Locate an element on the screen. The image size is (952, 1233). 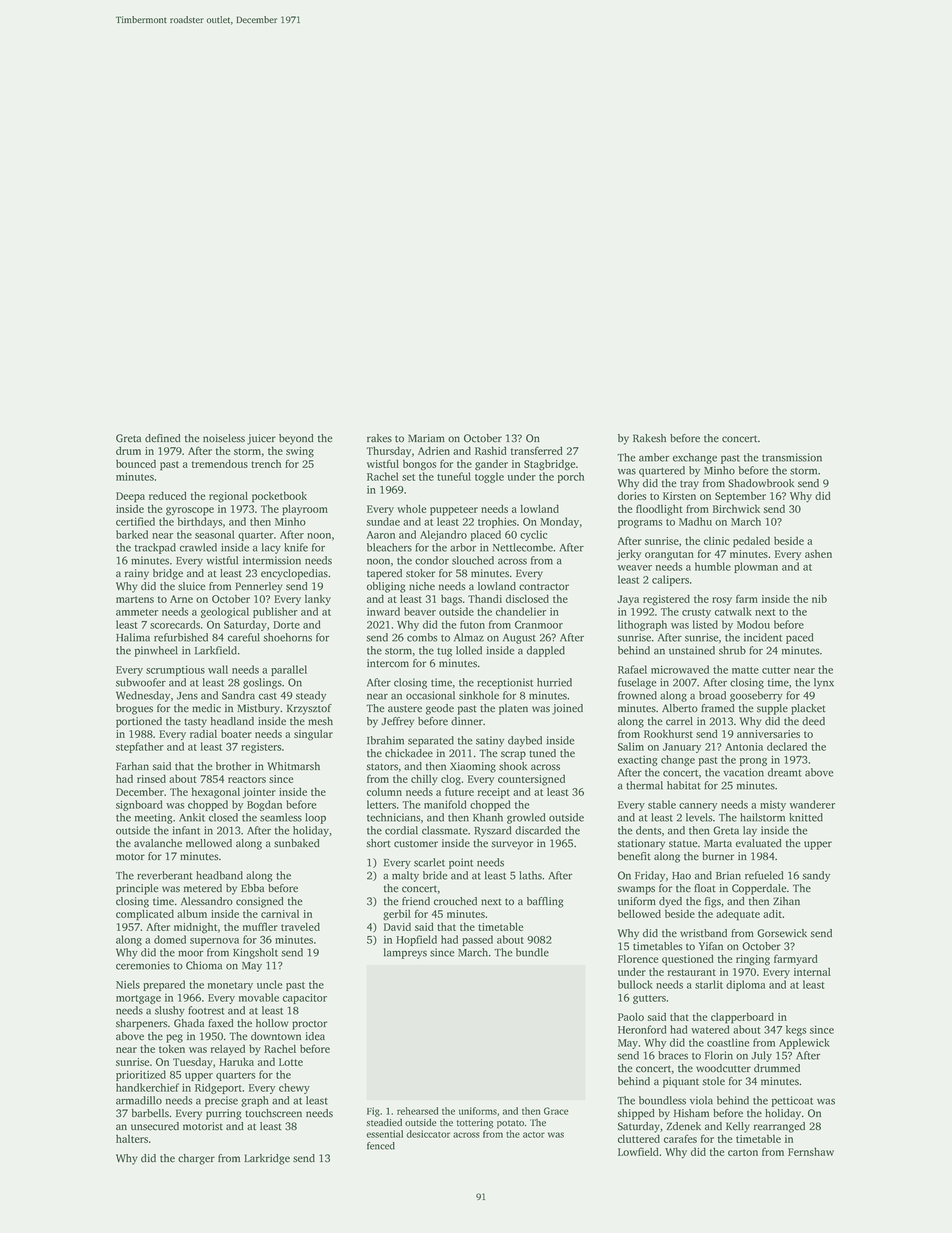
Modou is located at coordinates (753, 624).
